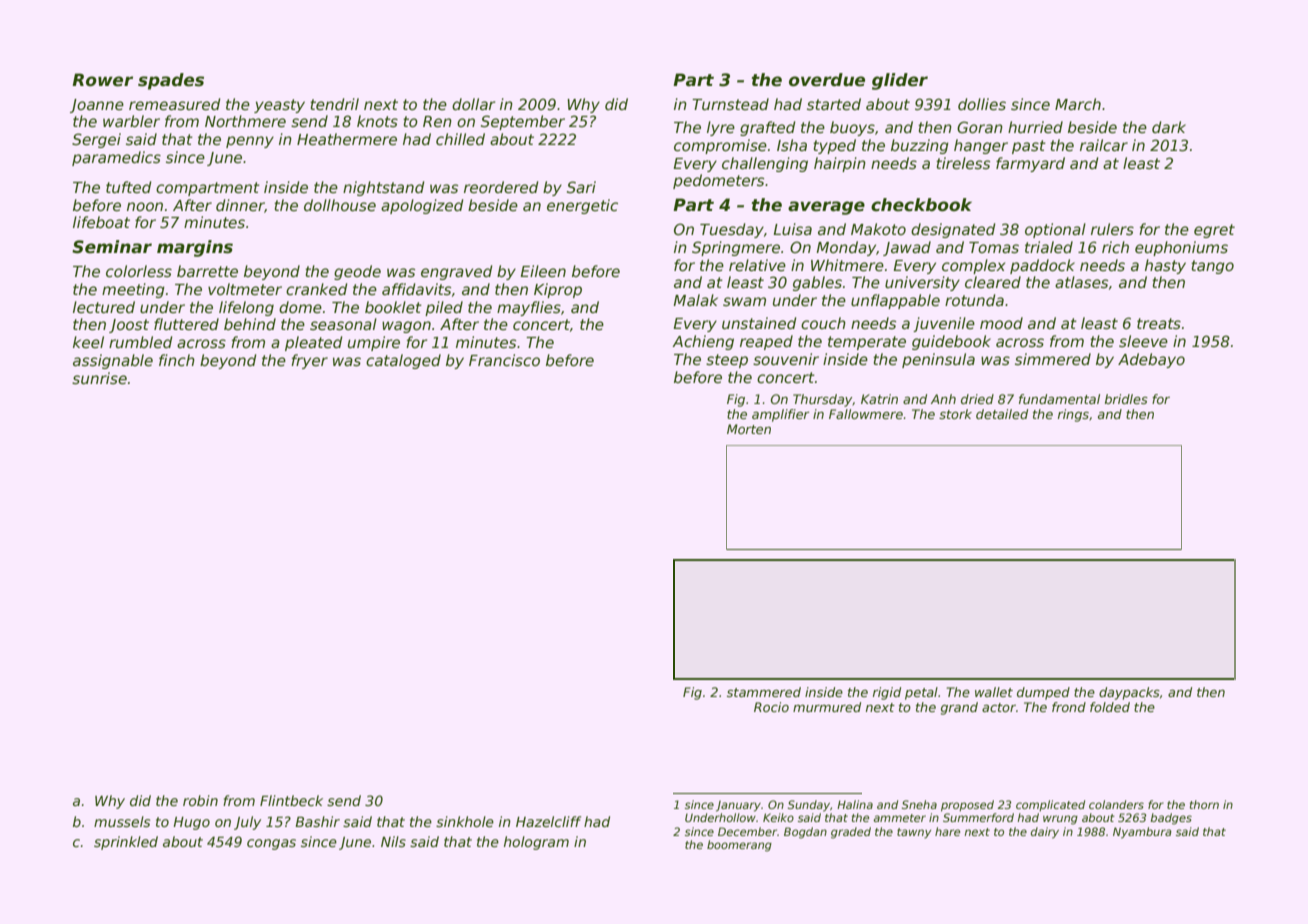 This document has height=924, width=1308. What do you see at coordinates (826, 208) in the document?
I see `average` at bounding box center [826, 208].
